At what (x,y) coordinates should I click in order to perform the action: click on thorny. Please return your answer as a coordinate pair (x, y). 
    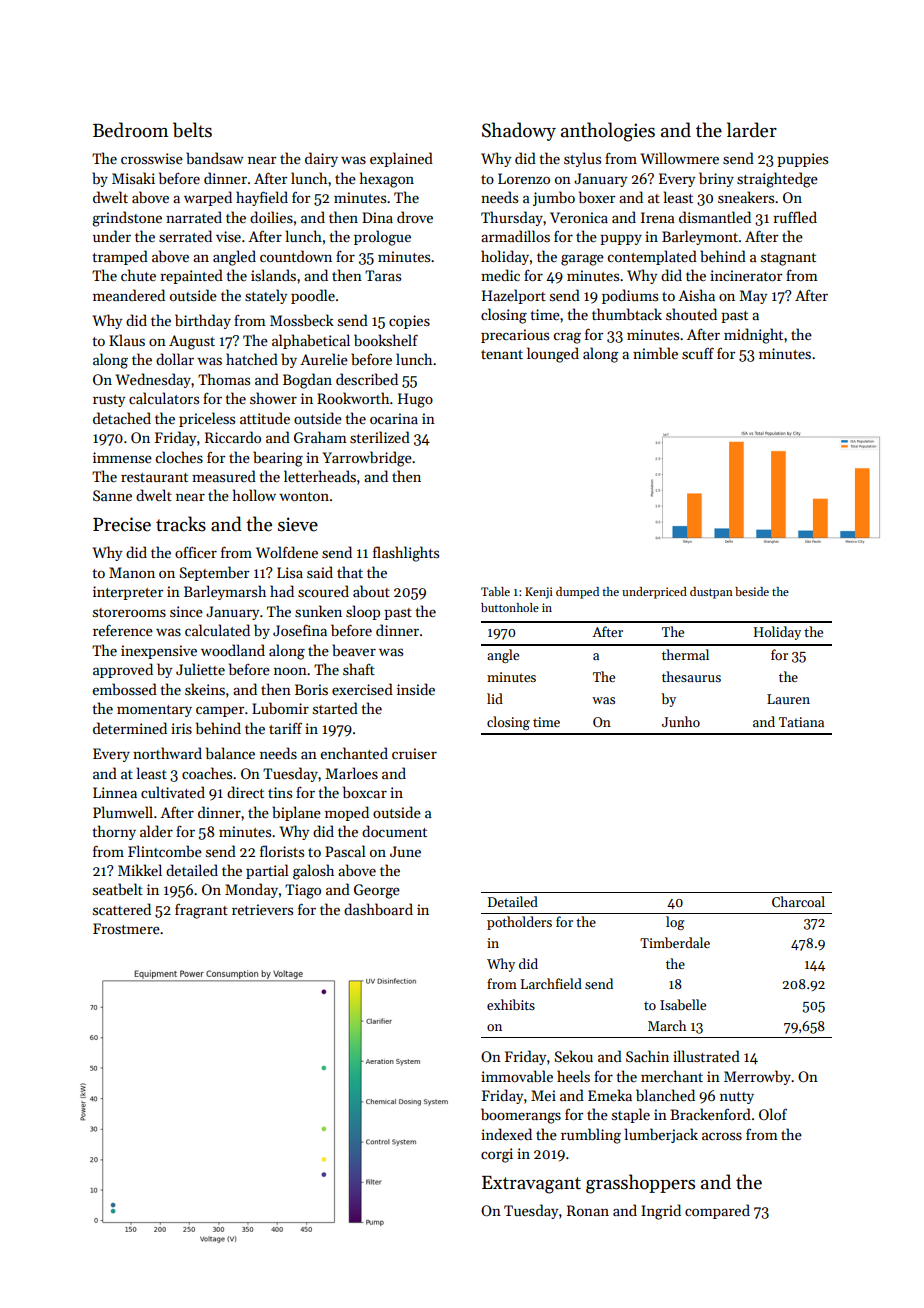
    Looking at the image, I should click on (114, 832).
